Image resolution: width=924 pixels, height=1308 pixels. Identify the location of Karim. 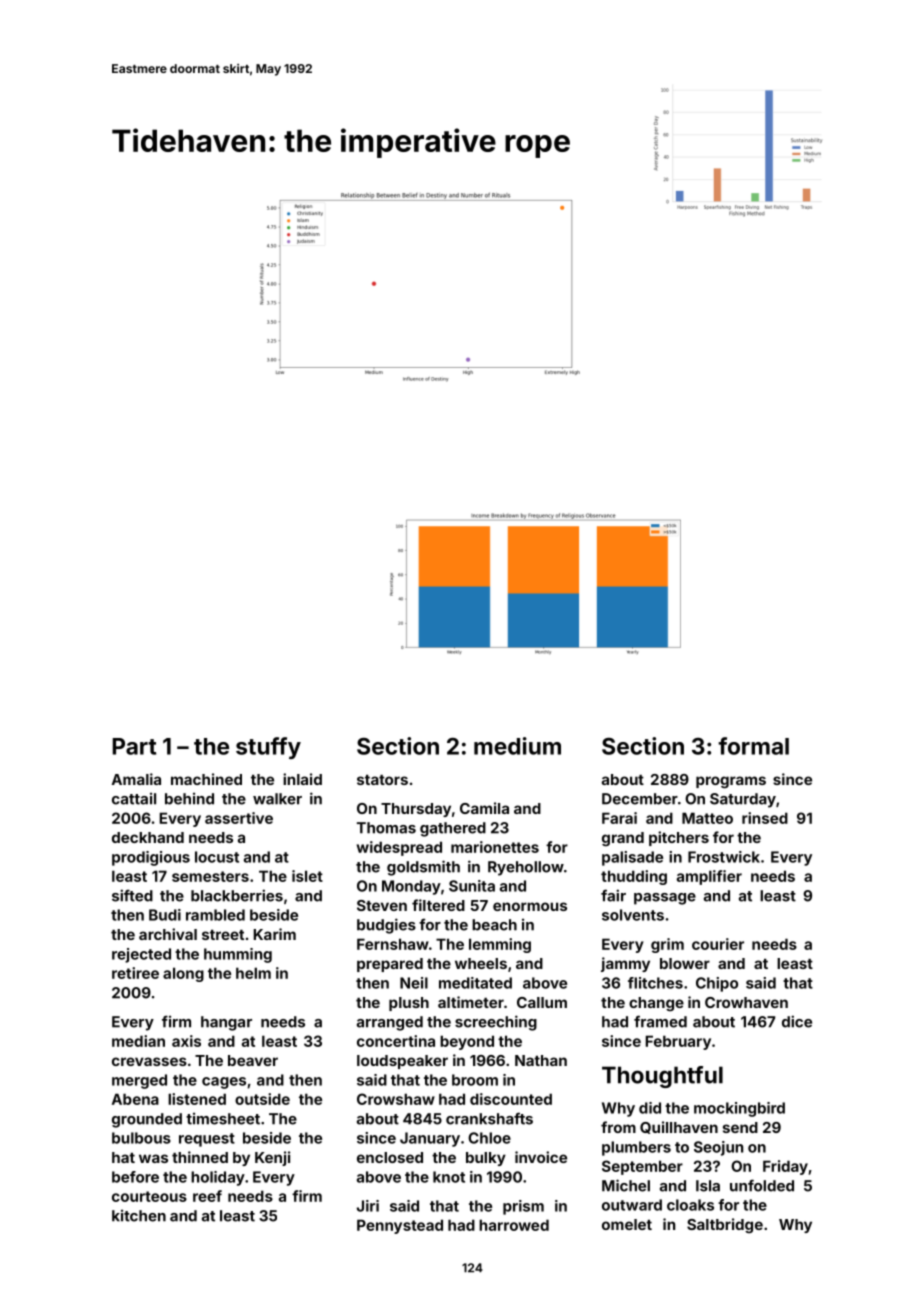
(274, 934).
